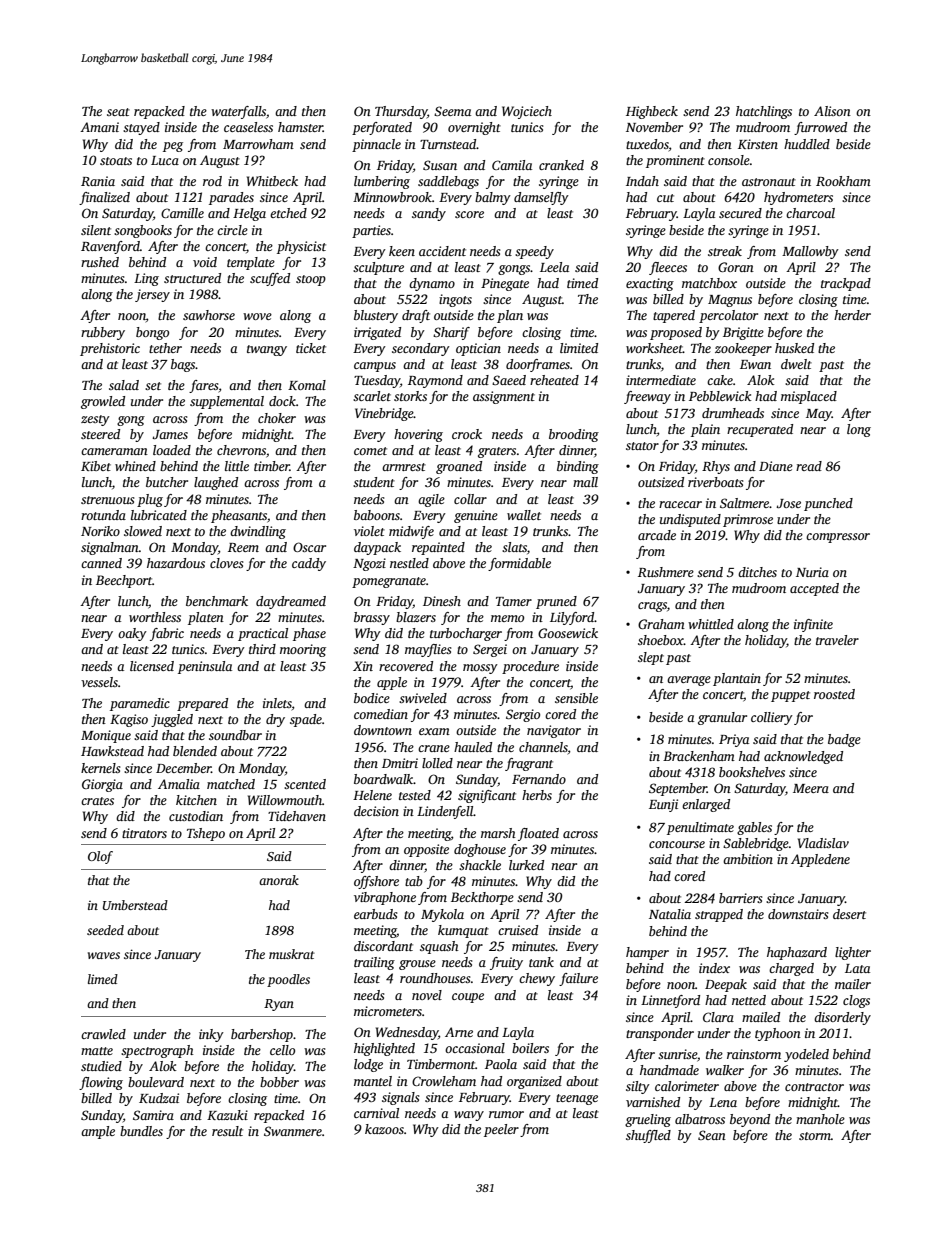 Image resolution: width=952 pixels, height=1233 pixels. What do you see at coordinates (832, 111) in the page?
I see `Alison` at bounding box center [832, 111].
